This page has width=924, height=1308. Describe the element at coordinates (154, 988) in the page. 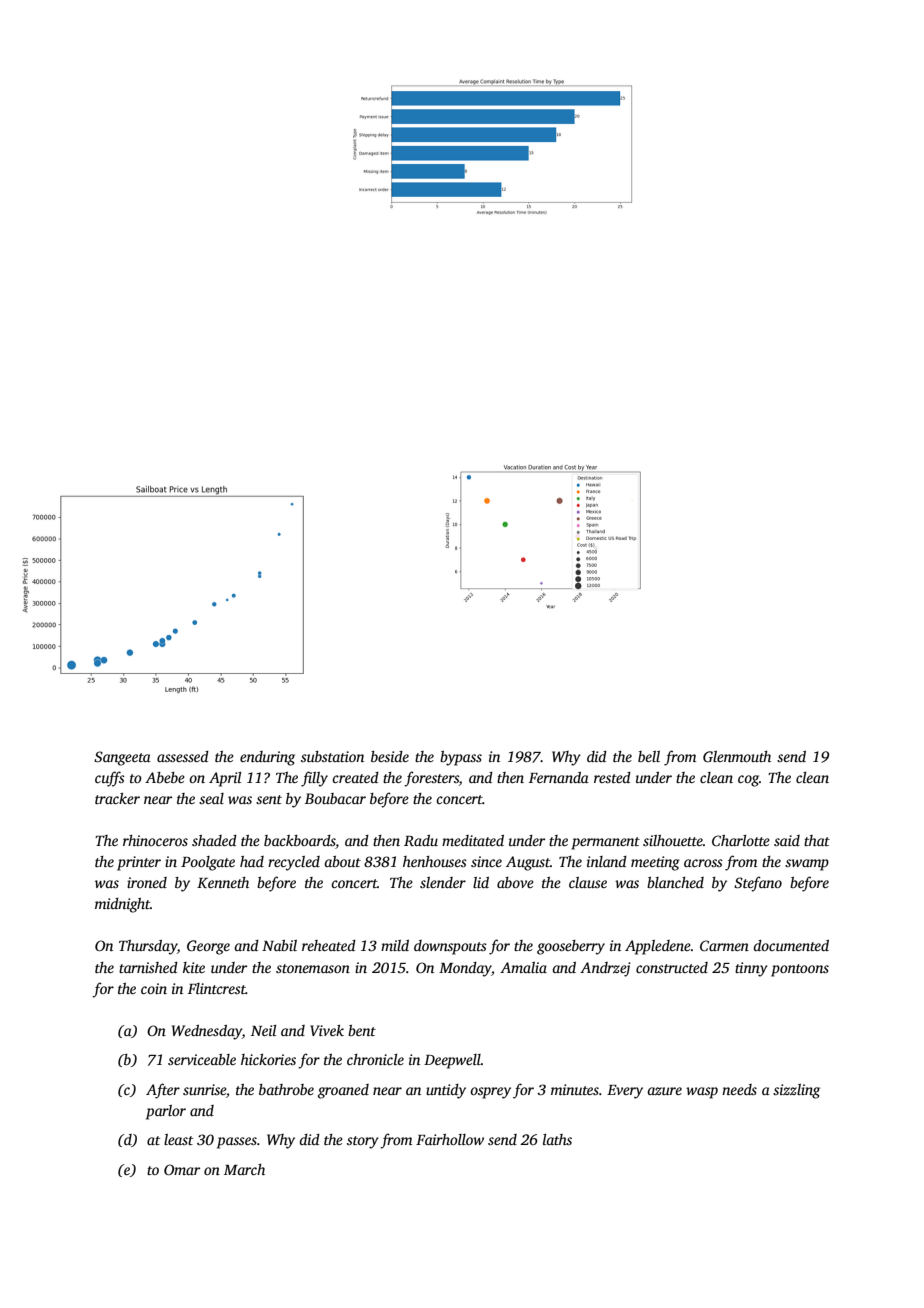

I see `coin` at that location.
